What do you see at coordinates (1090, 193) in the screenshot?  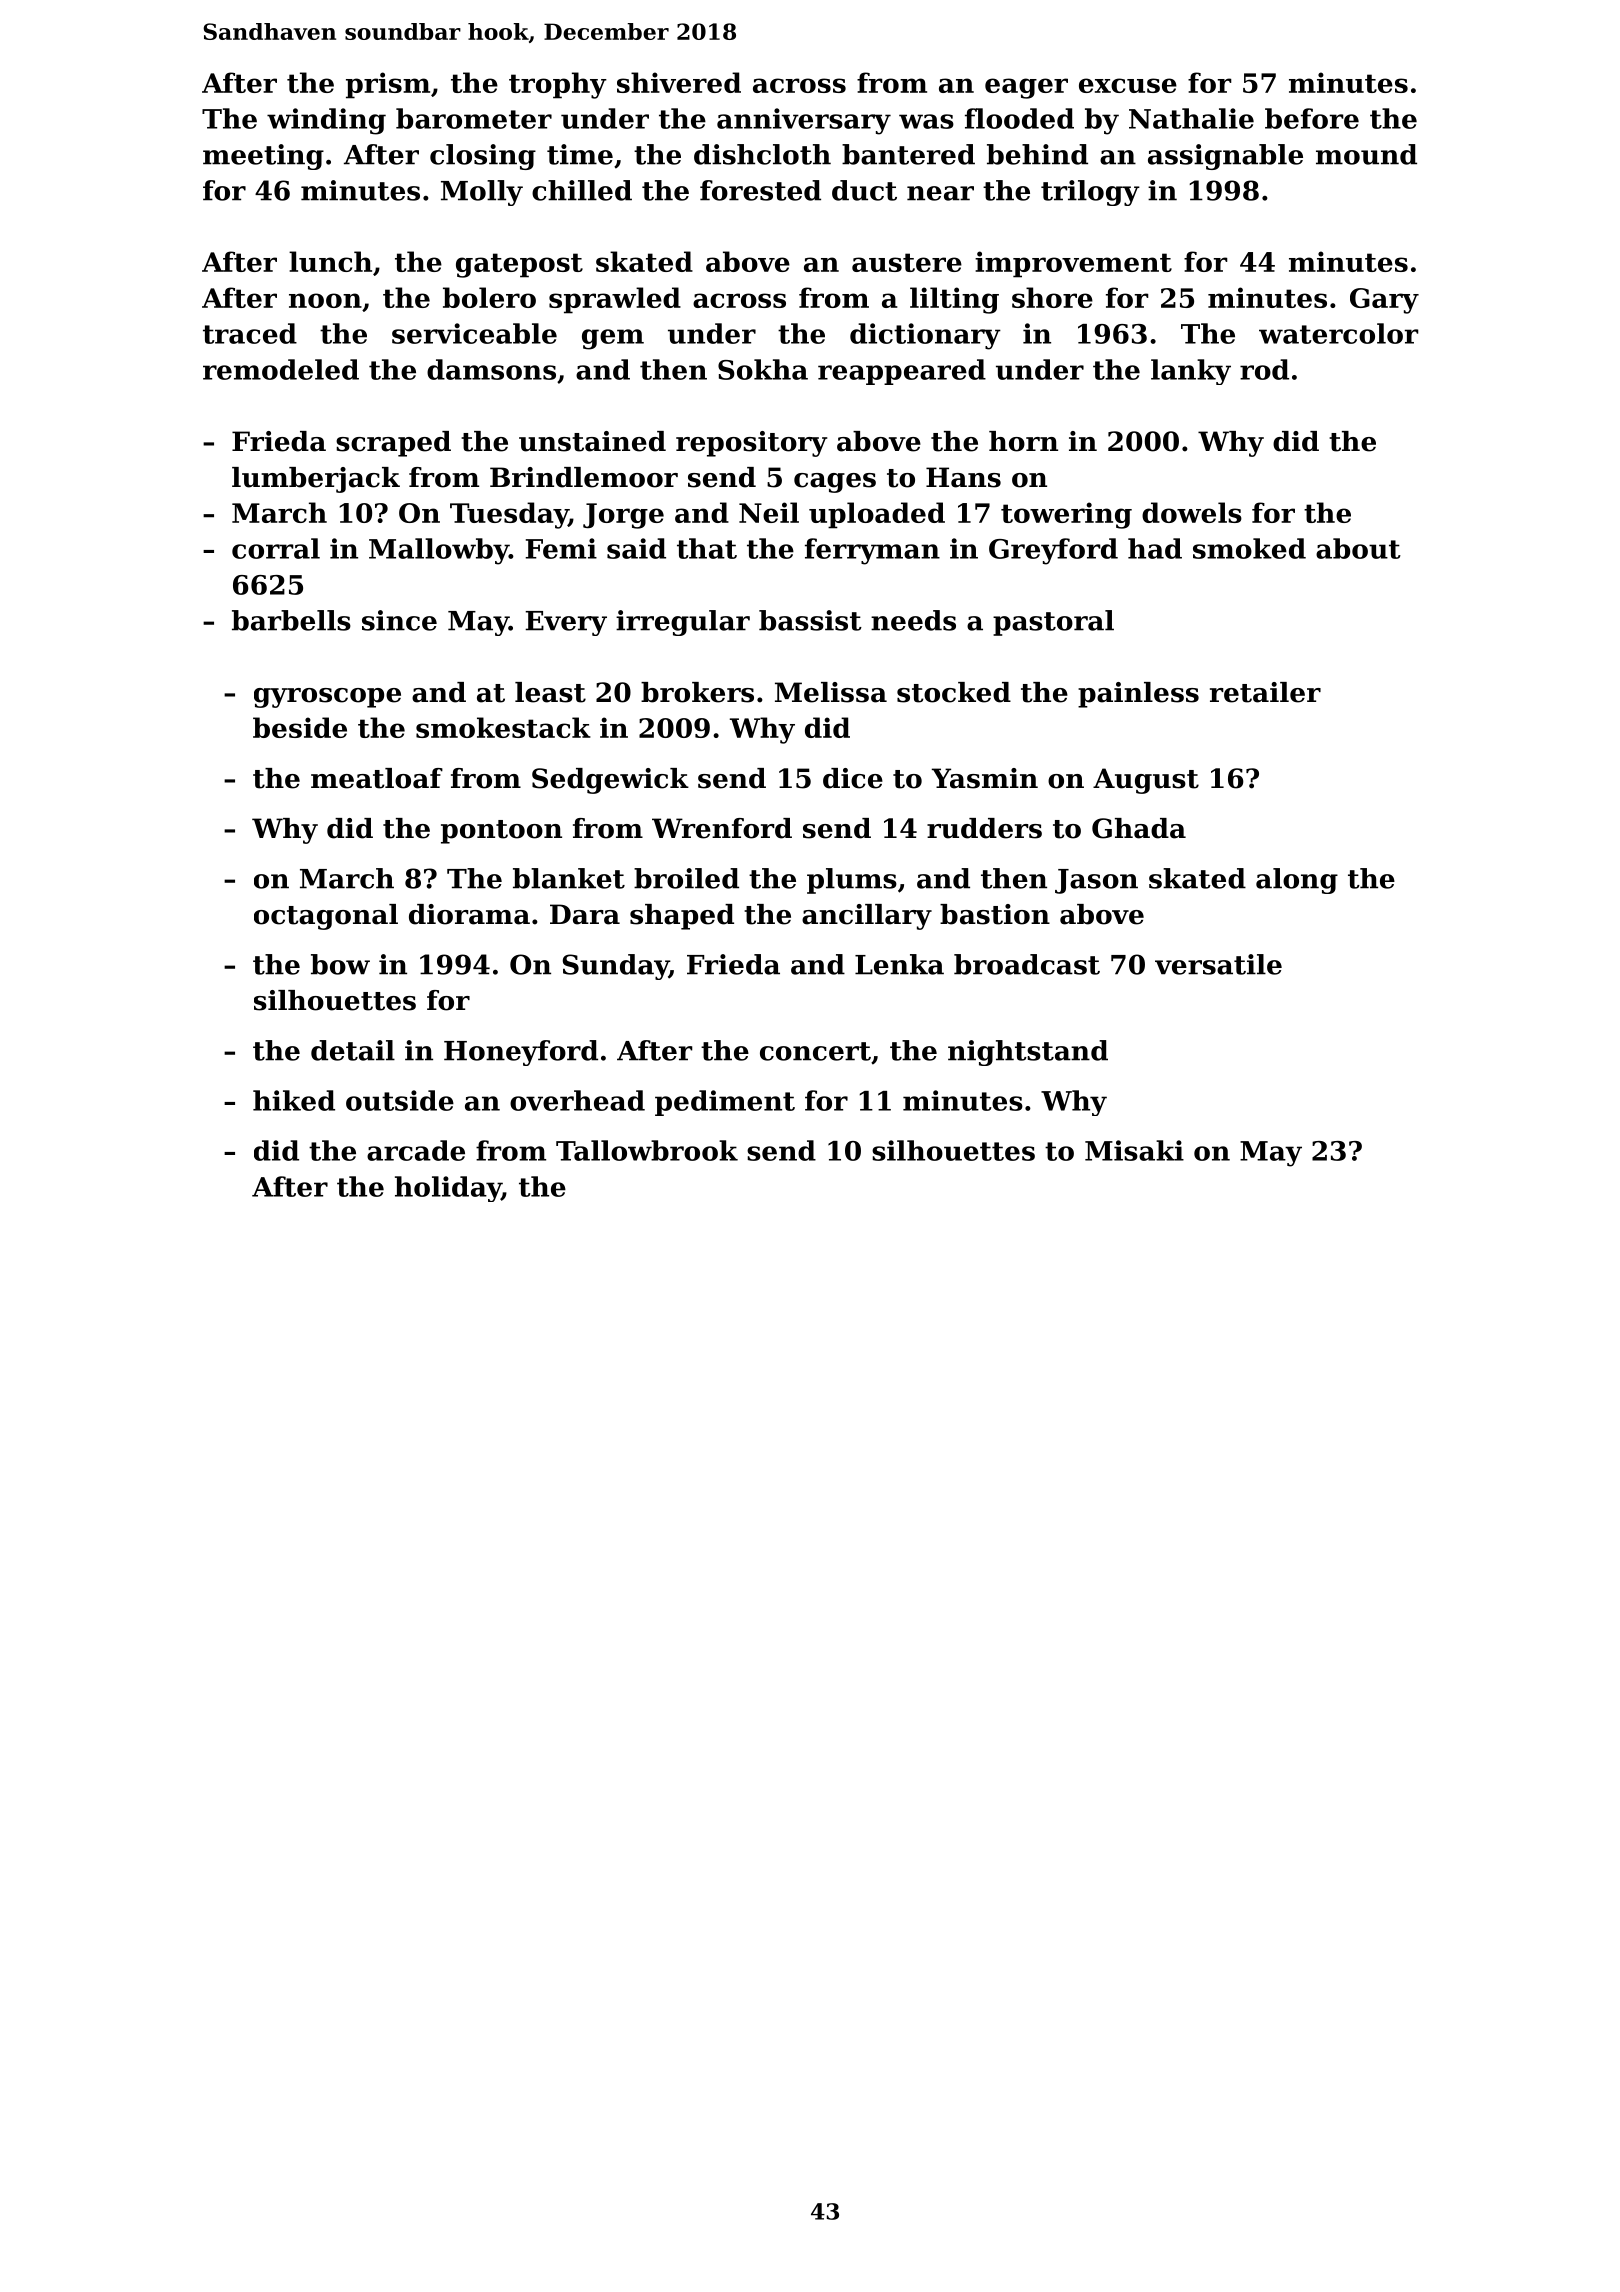 I see `trilogy` at bounding box center [1090, 193].
